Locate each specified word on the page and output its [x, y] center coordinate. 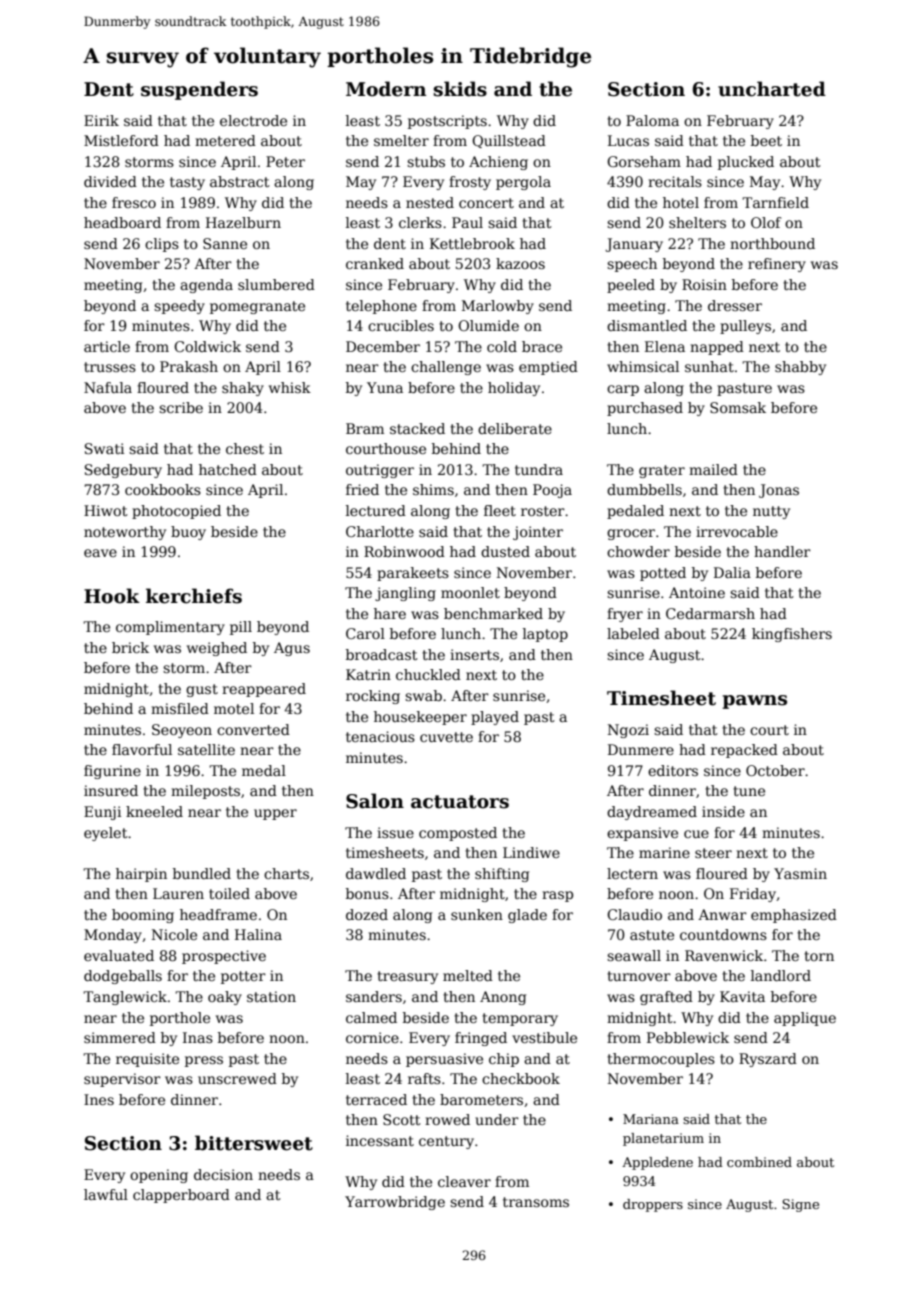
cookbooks [163, 489]
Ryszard [768, 1060]
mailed [713, 469]
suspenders [199, 90]
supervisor [122, 1080]
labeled [633, 633]
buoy [188, 533]
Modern [386, 89]
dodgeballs [123, 977]
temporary [520, 1019]
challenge [446, 368]
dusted [505, 551]
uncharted [772, 89]
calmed [371, 1017]
